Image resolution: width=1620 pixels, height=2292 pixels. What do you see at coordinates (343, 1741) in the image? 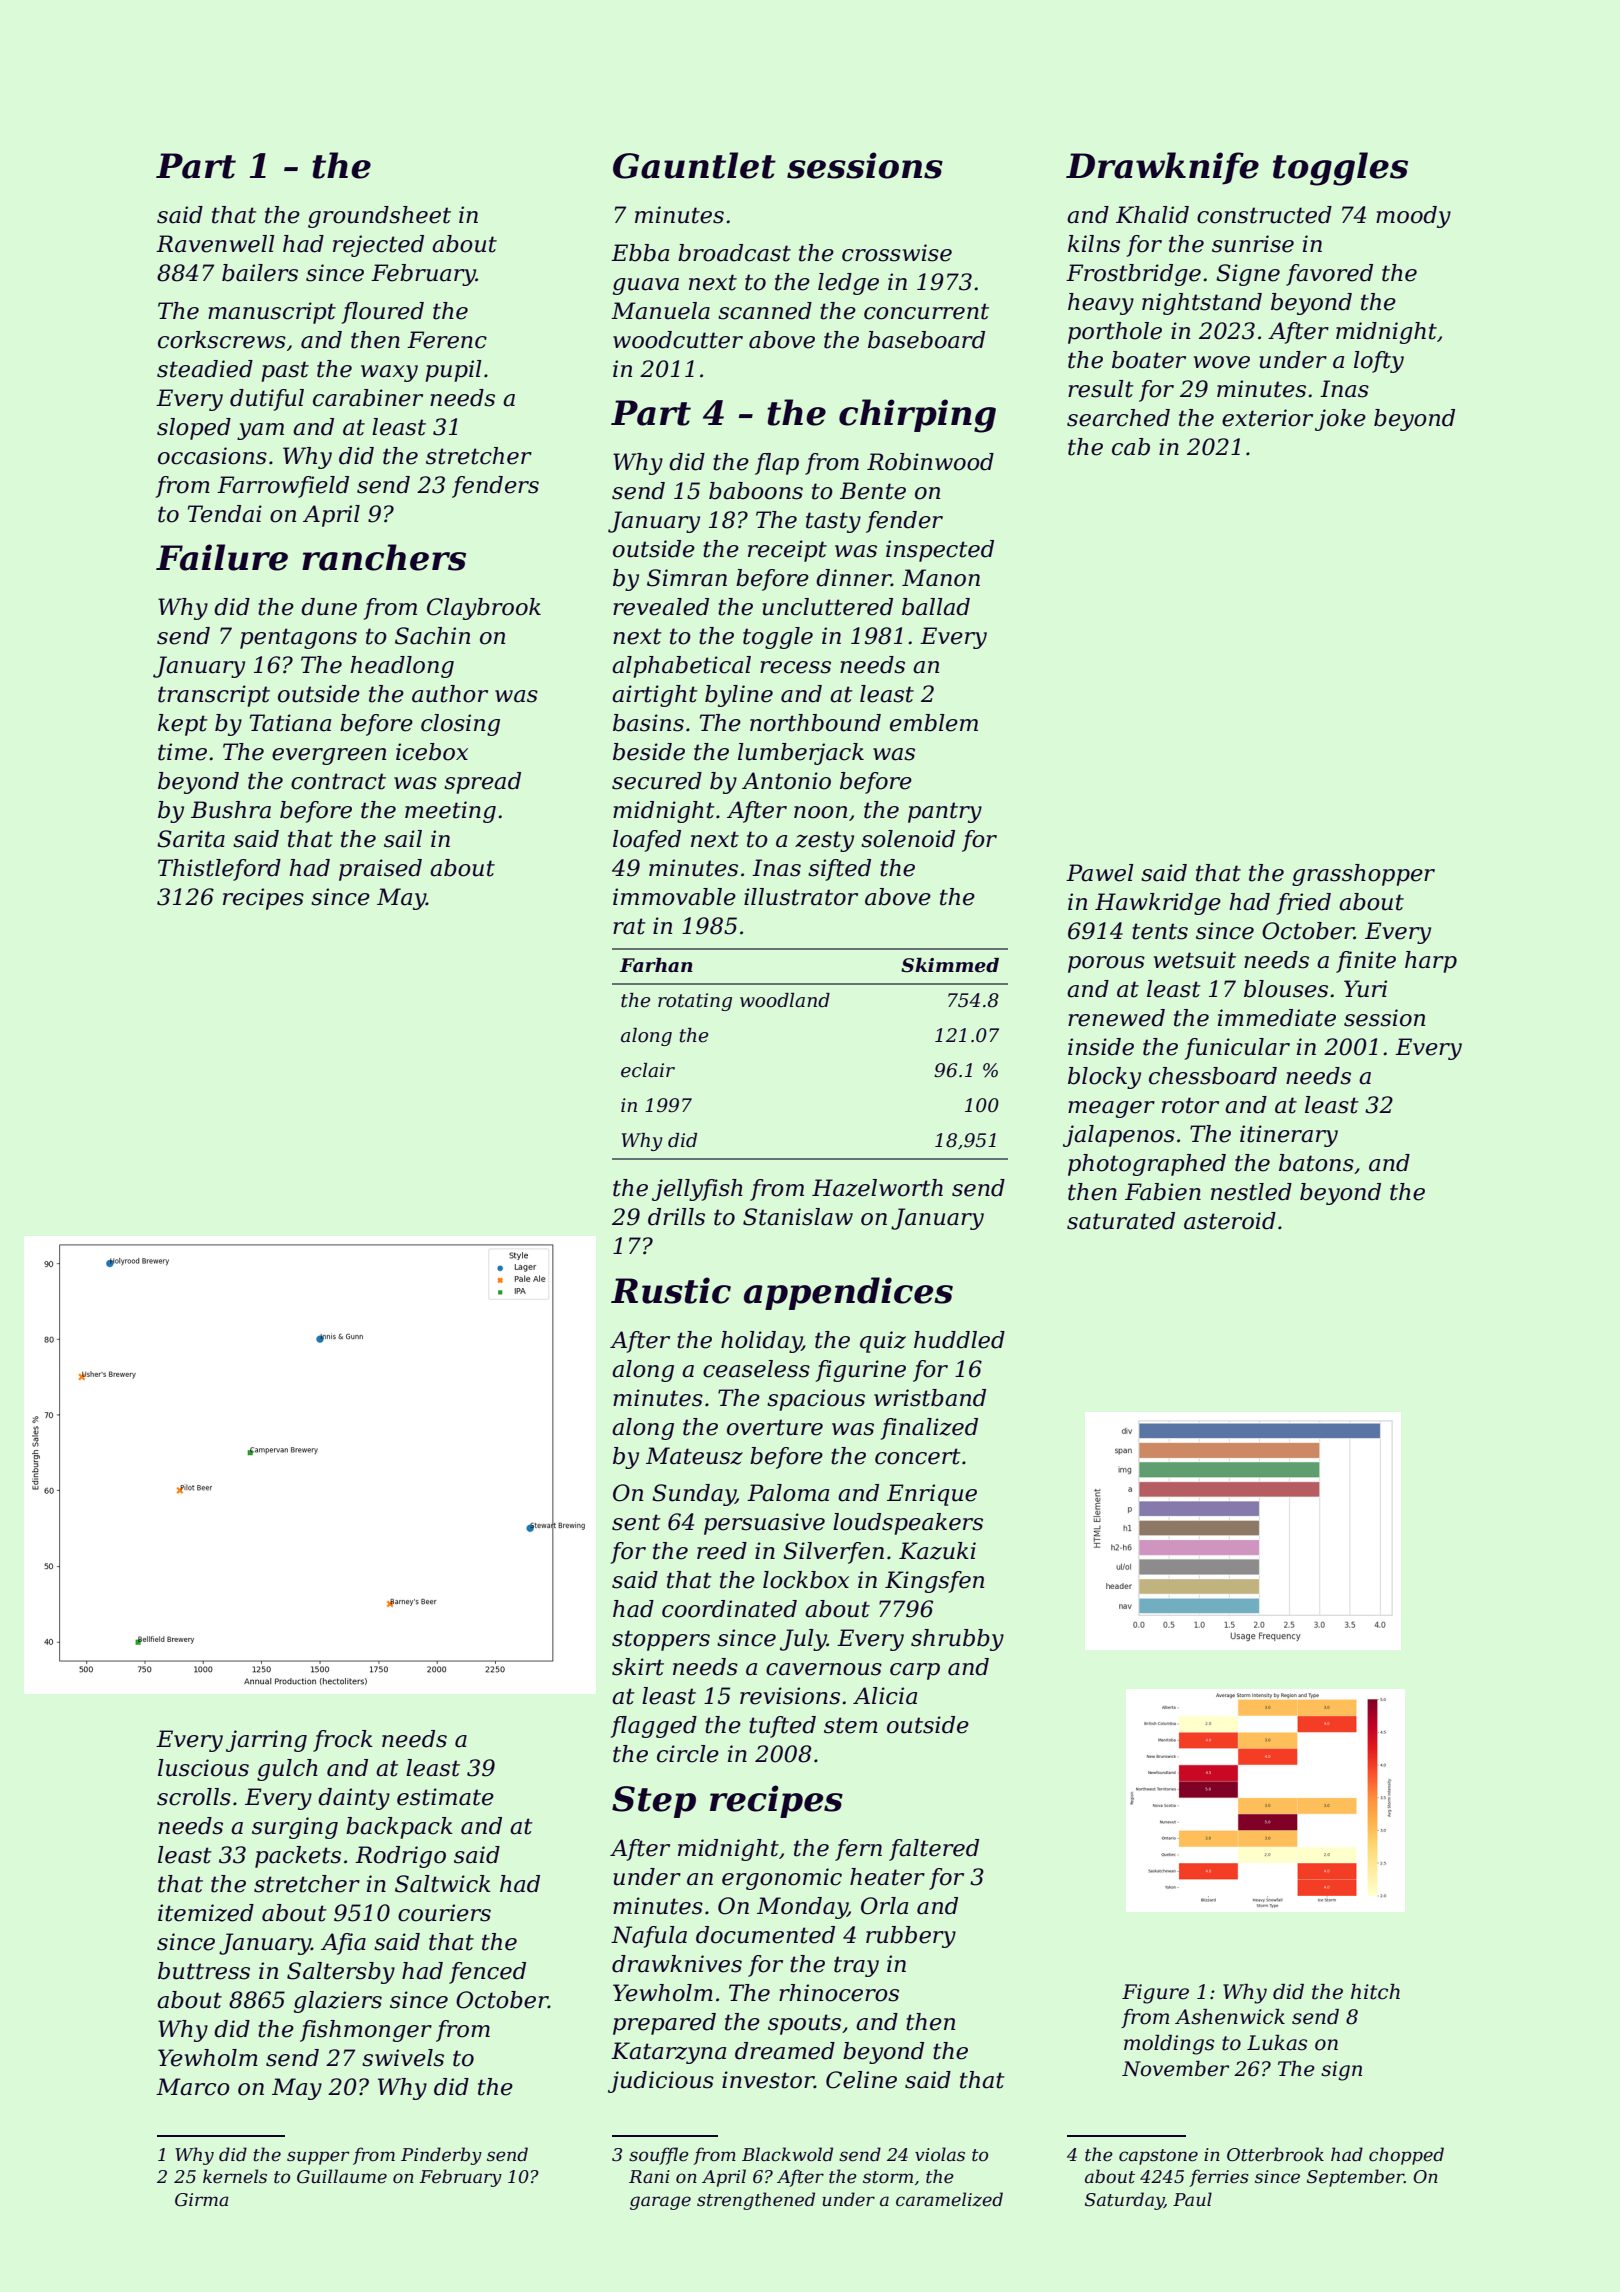
I see `frock` at bounding box center [343, 1741].
